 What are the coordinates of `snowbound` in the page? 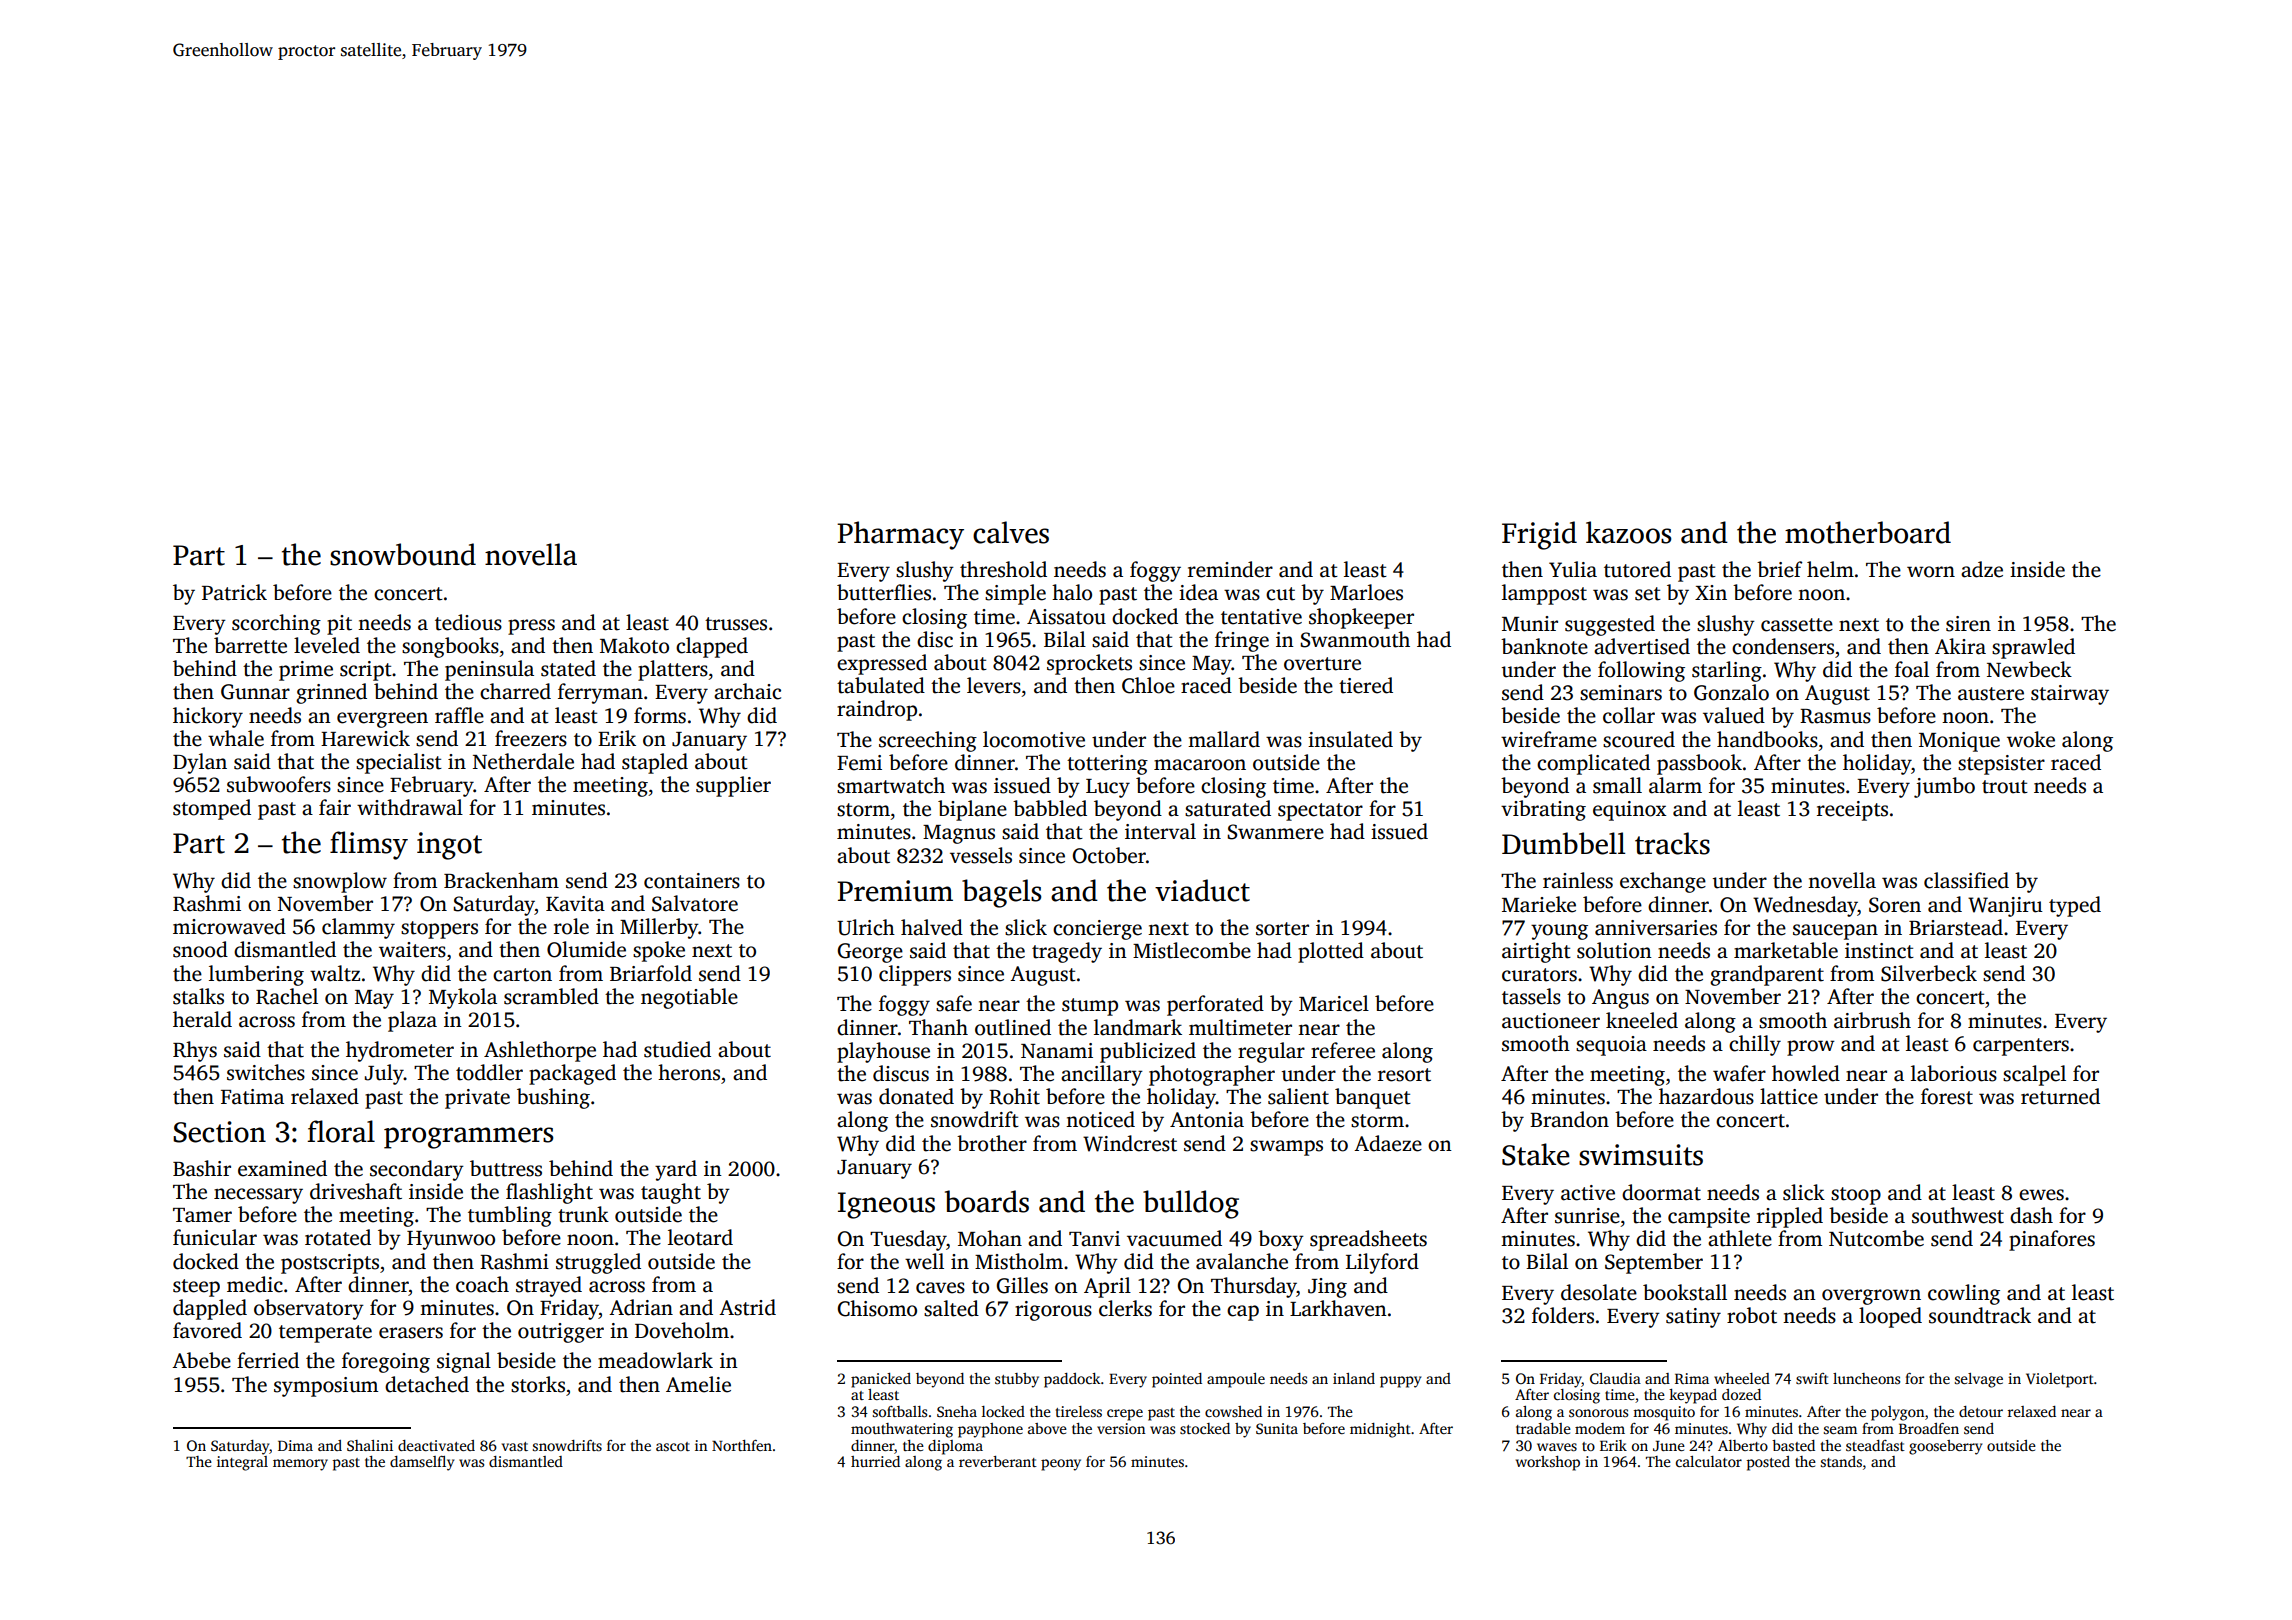 It's located at (403, 554).
